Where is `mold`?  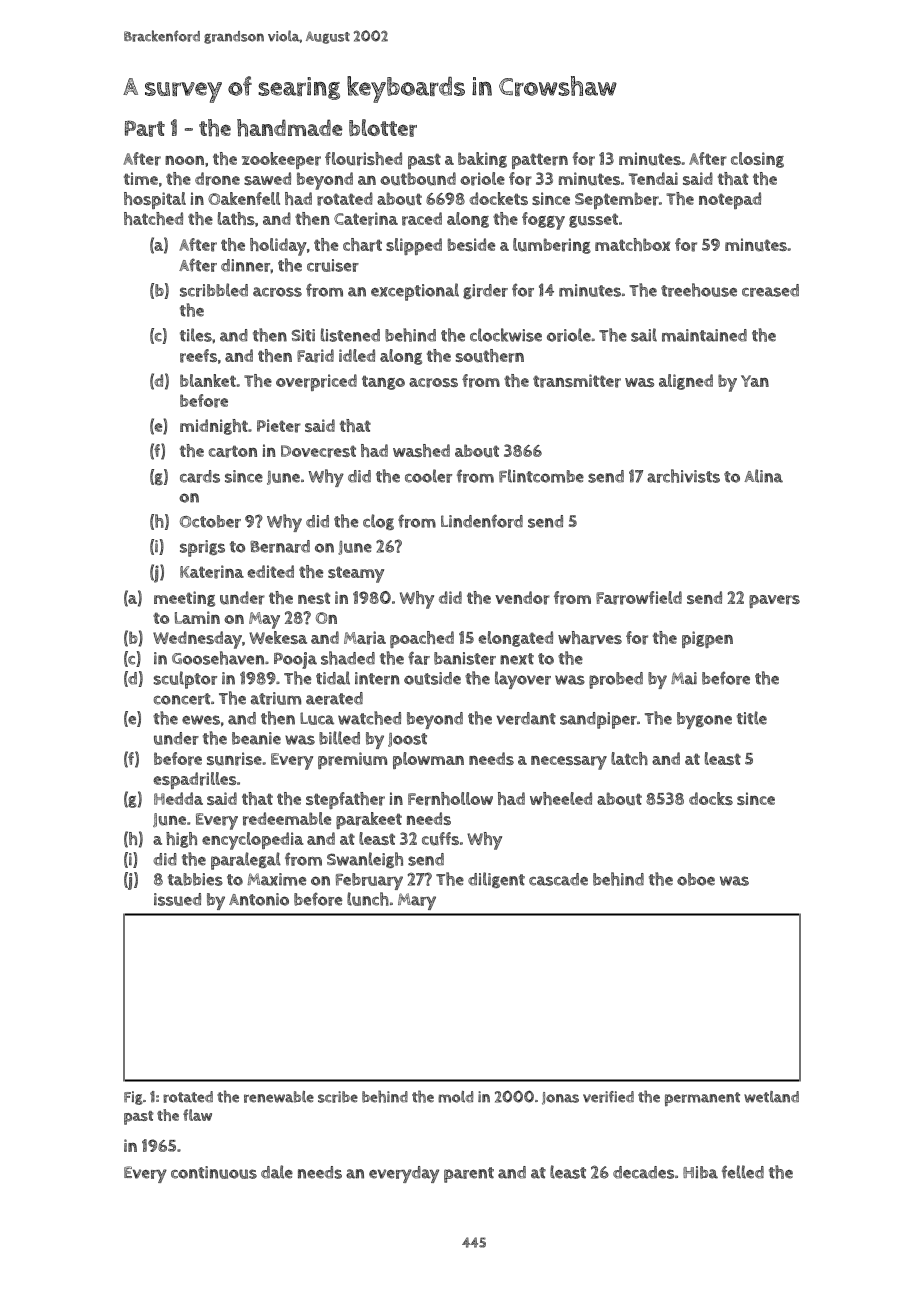 mold is located at coordinates (455, 1097).
